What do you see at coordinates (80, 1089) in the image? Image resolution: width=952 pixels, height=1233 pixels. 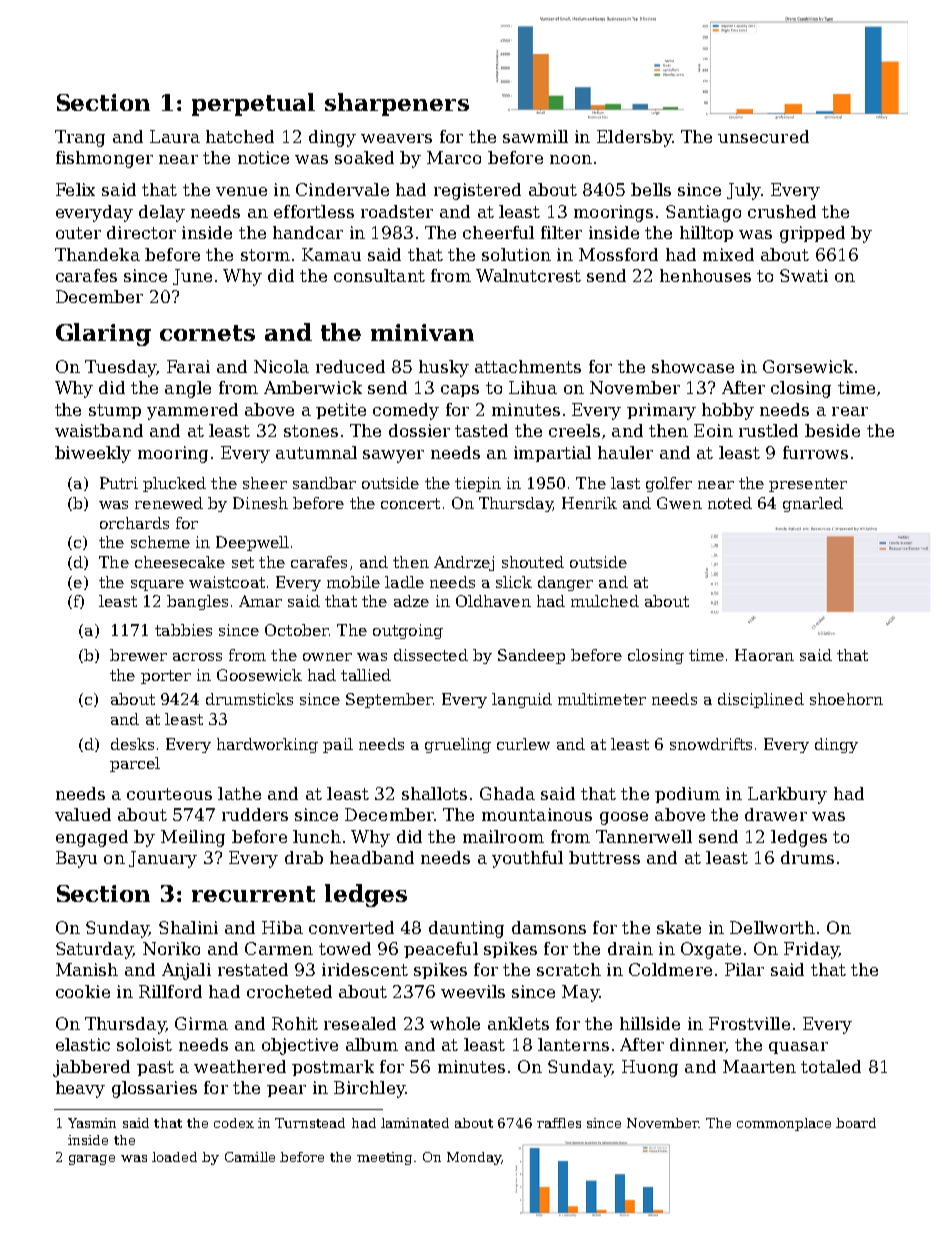 I see `heavy` at bounding box center [80, 1089].
